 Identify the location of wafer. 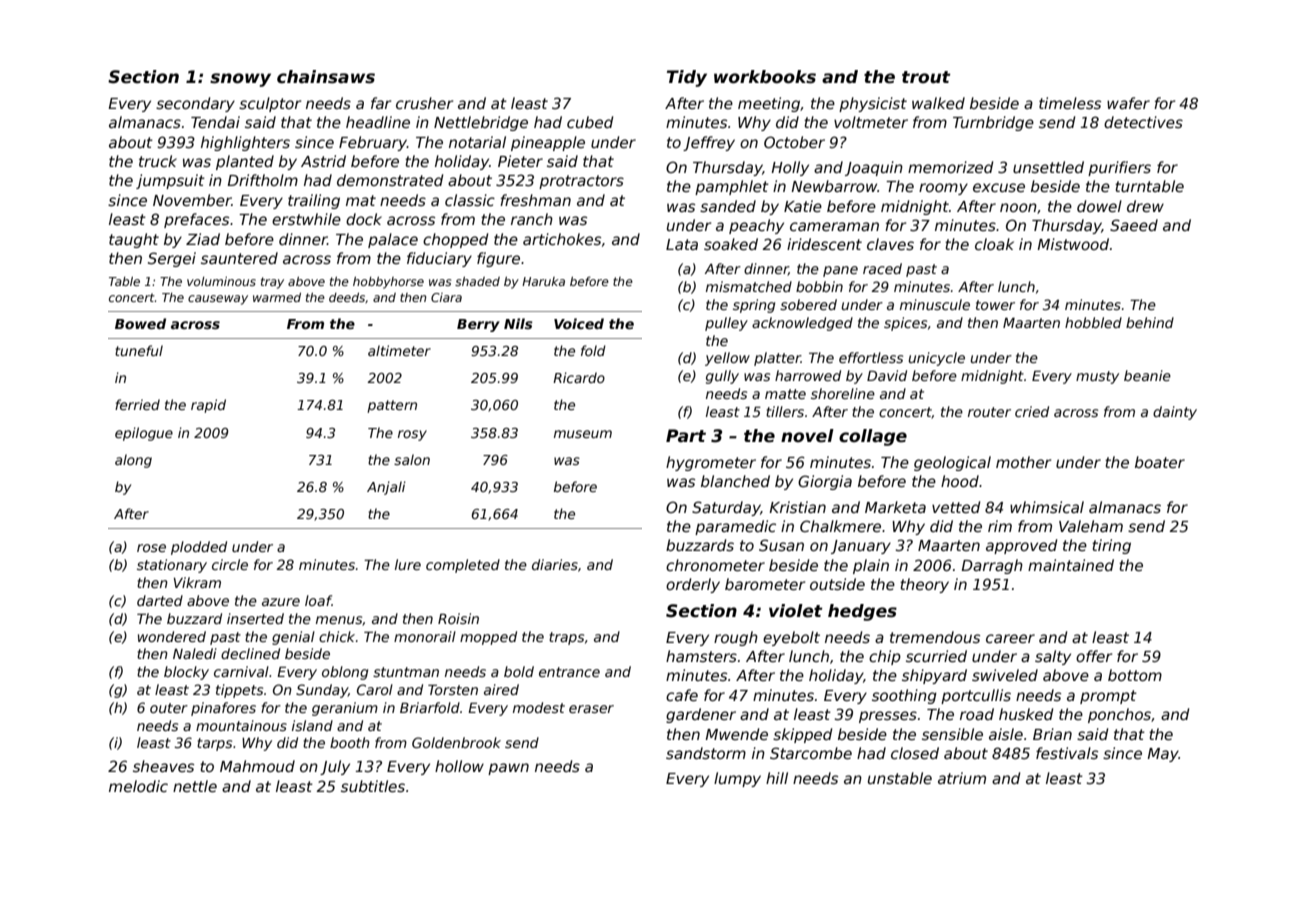
(1128, 103).
